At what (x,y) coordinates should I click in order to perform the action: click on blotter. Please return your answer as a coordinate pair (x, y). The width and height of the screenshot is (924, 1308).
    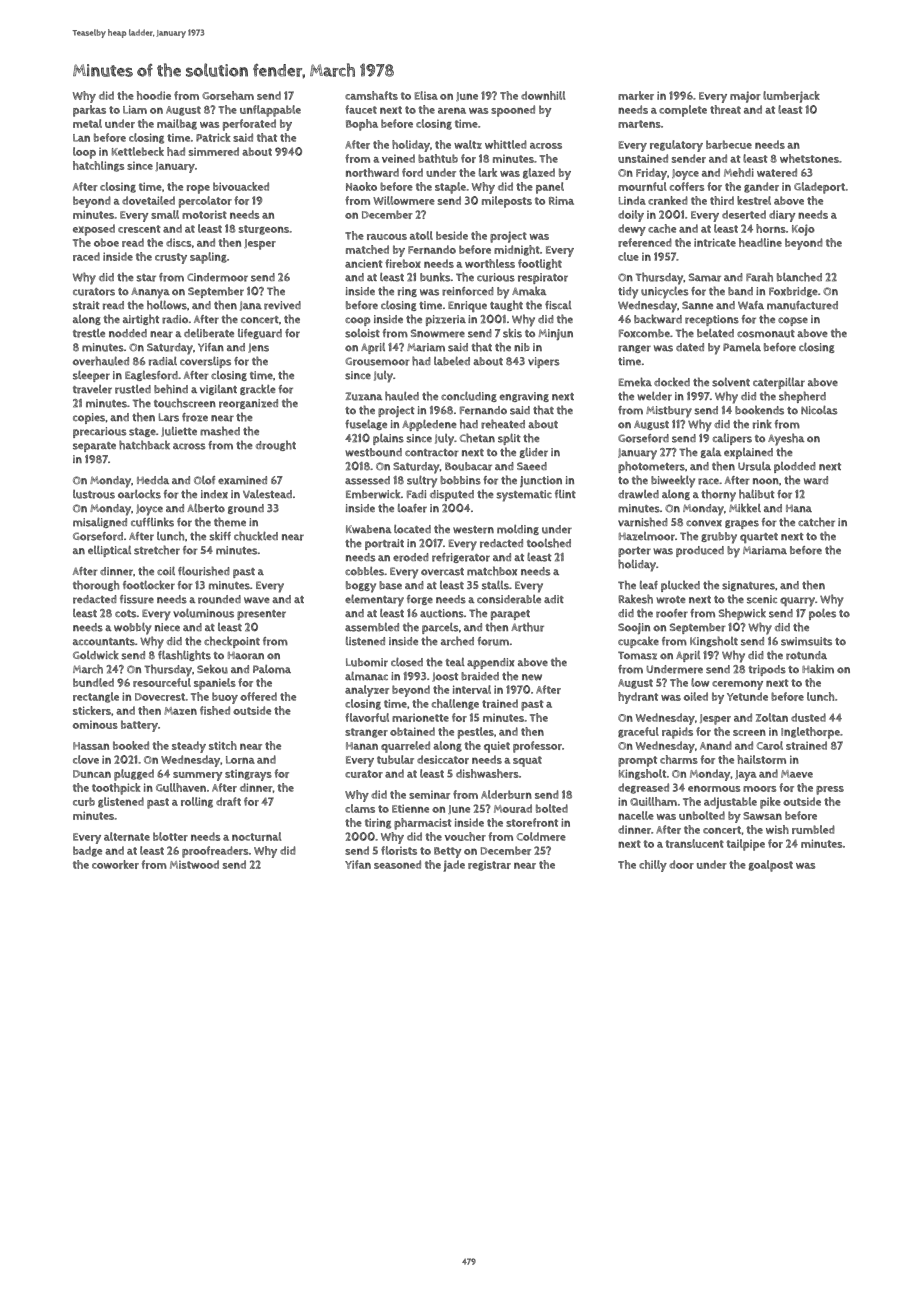
    Looking at the image, I should click on (170, 836).
